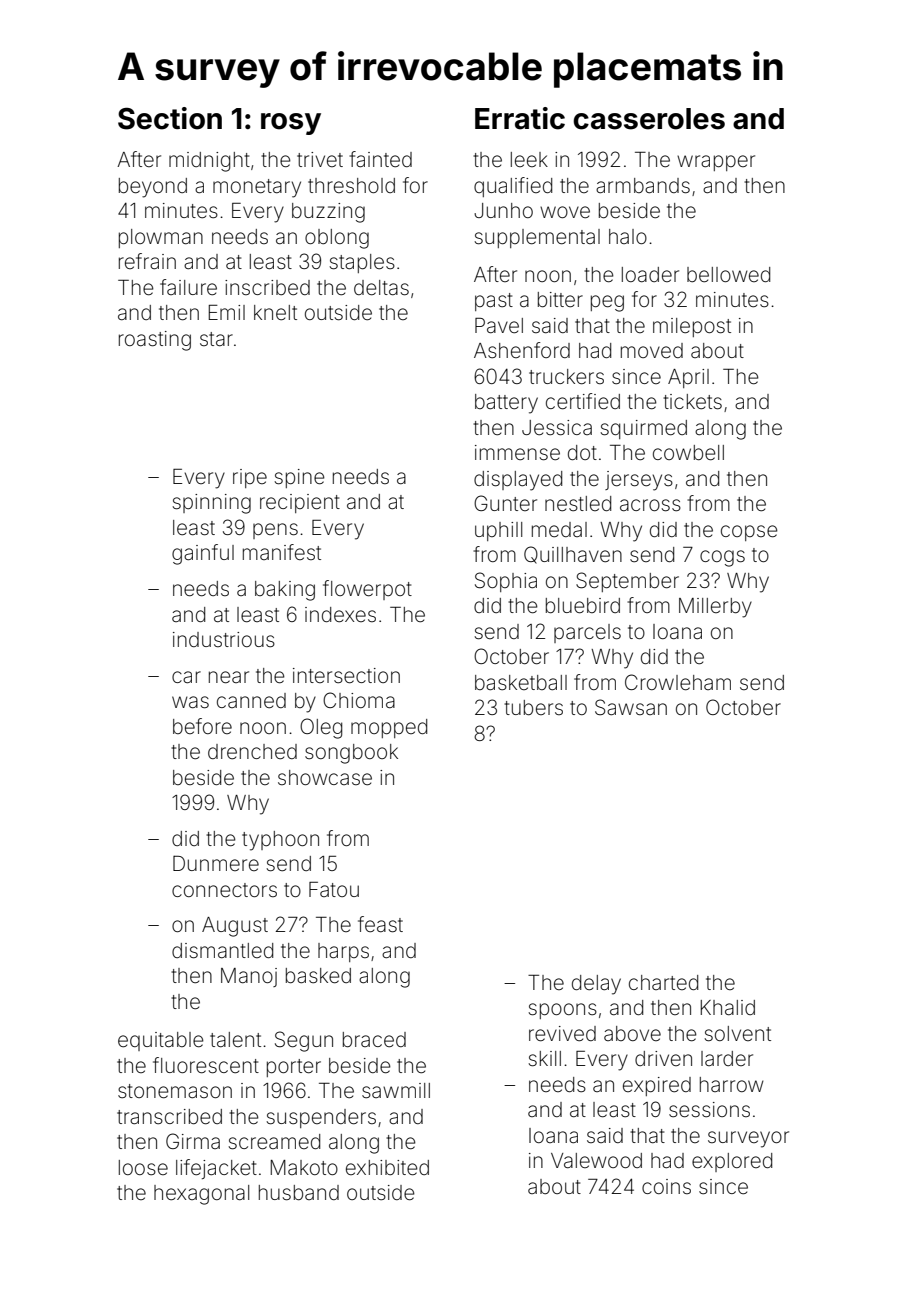 The image size is (908, 1316). I want to click on armbands, so click(643, 186).
